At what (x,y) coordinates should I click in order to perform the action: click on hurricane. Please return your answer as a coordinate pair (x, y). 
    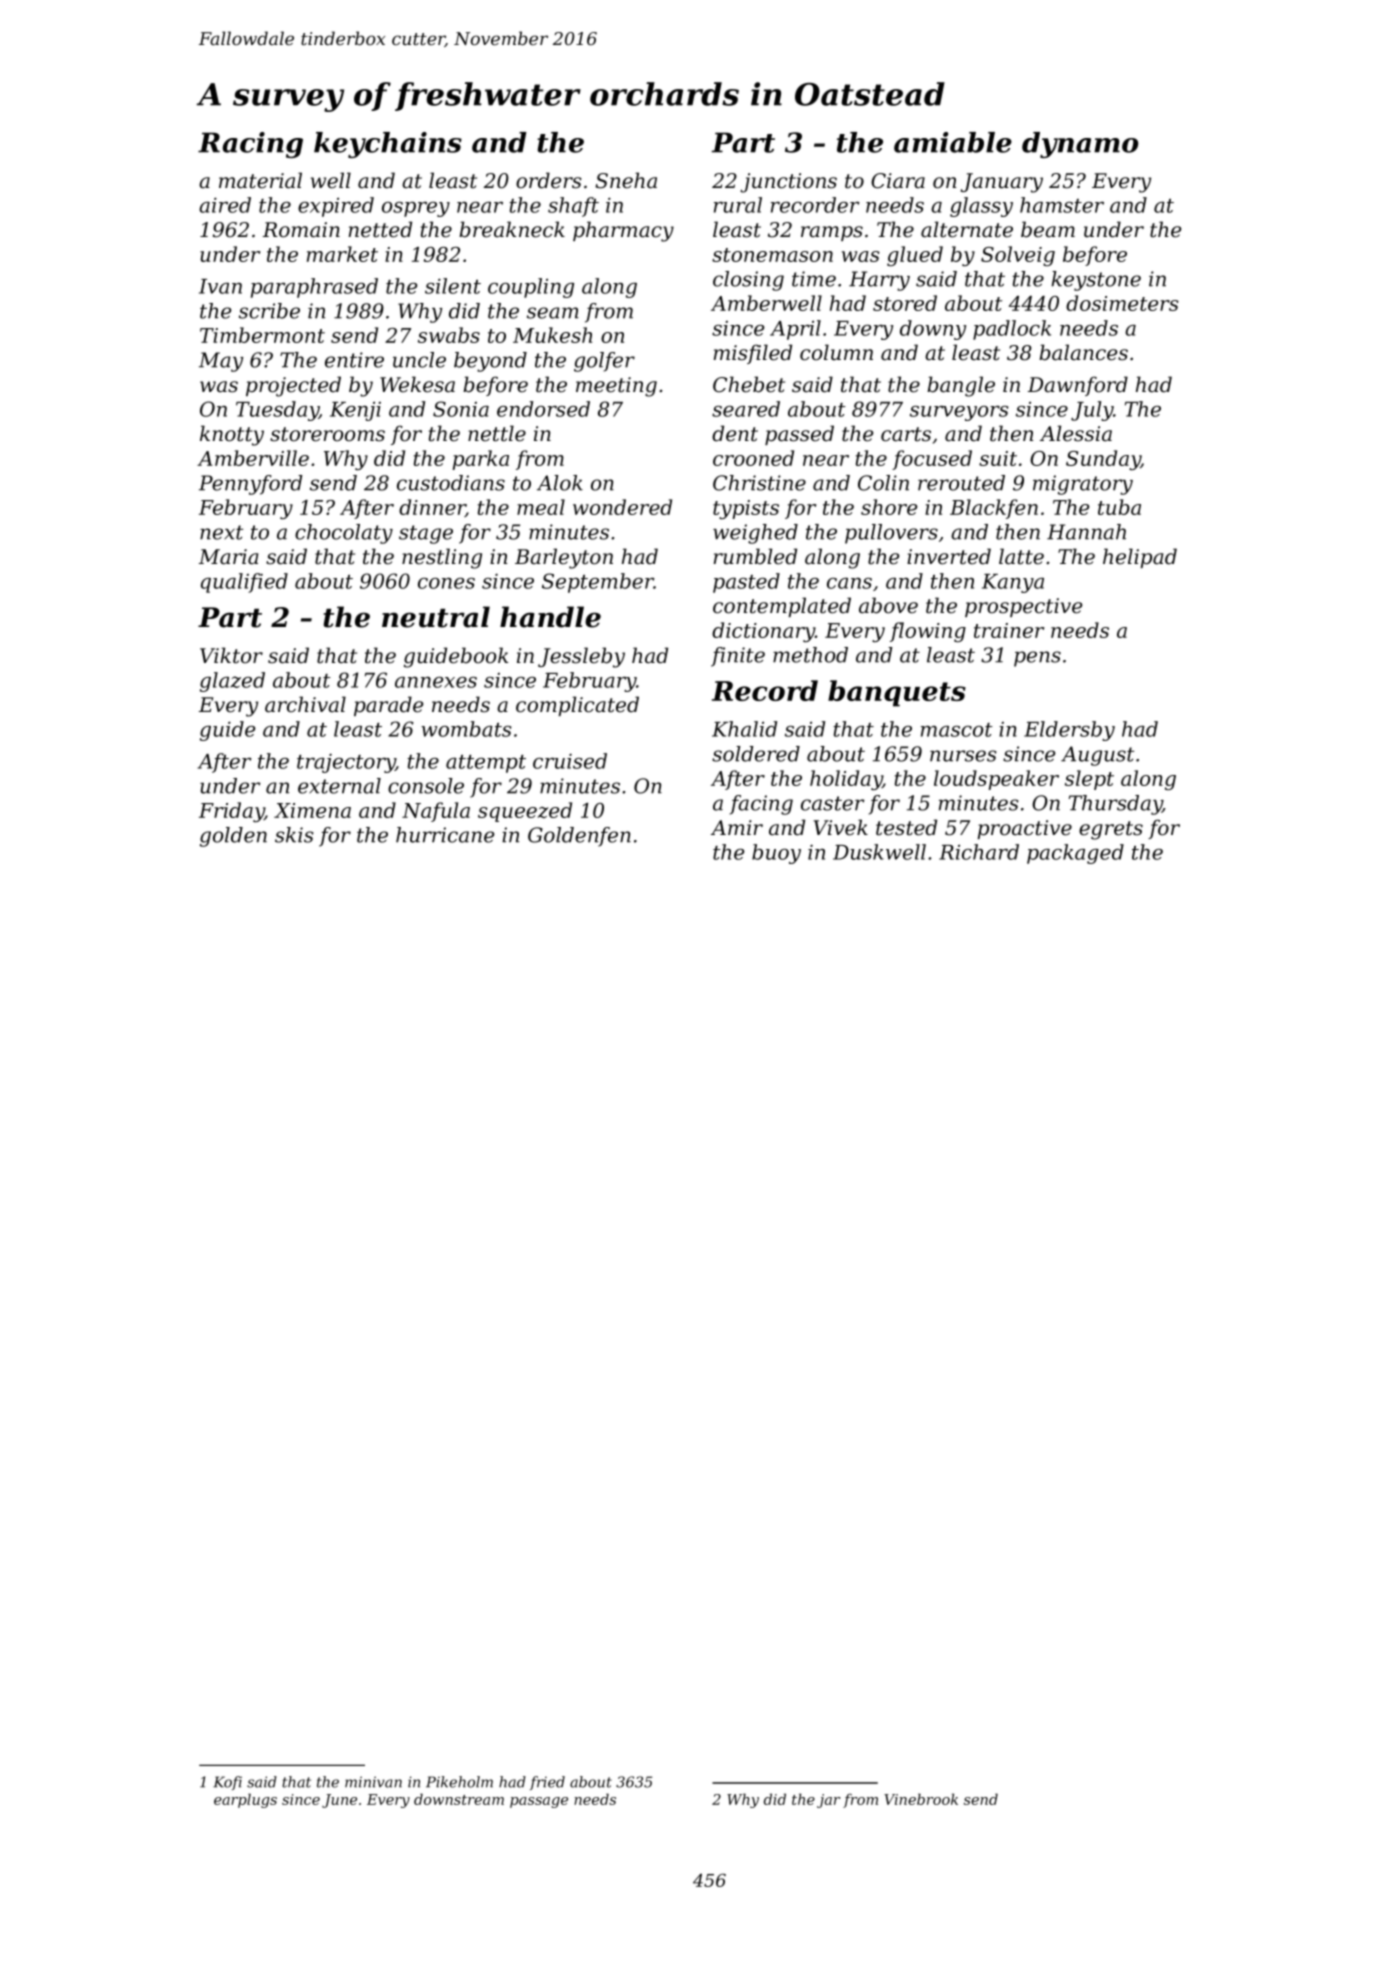
    Looking at the image, I should click on (445, 835).
